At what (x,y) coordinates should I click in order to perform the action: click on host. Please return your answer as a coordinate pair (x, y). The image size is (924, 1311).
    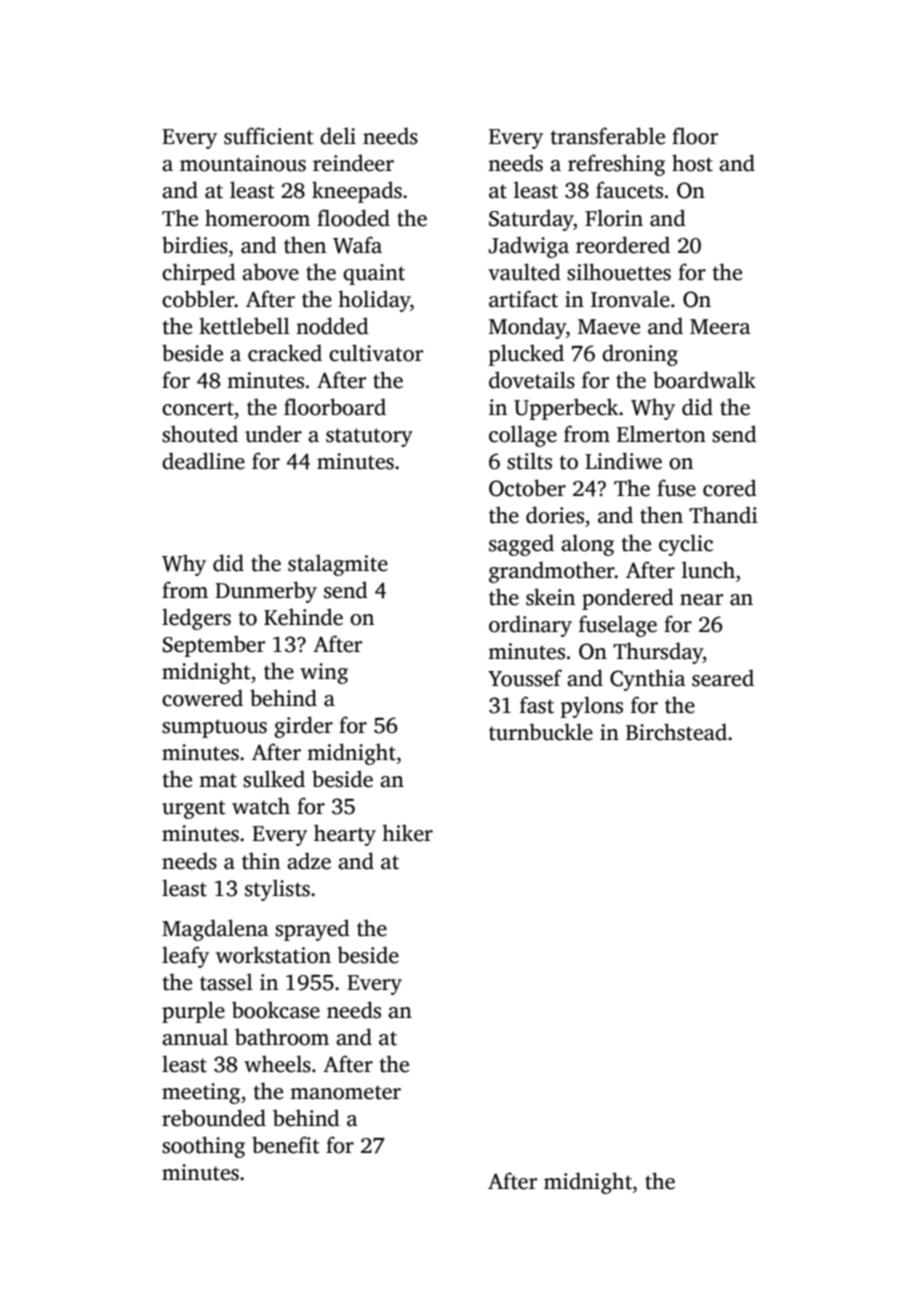
    Looking at the image, I should click on (692, 163).
